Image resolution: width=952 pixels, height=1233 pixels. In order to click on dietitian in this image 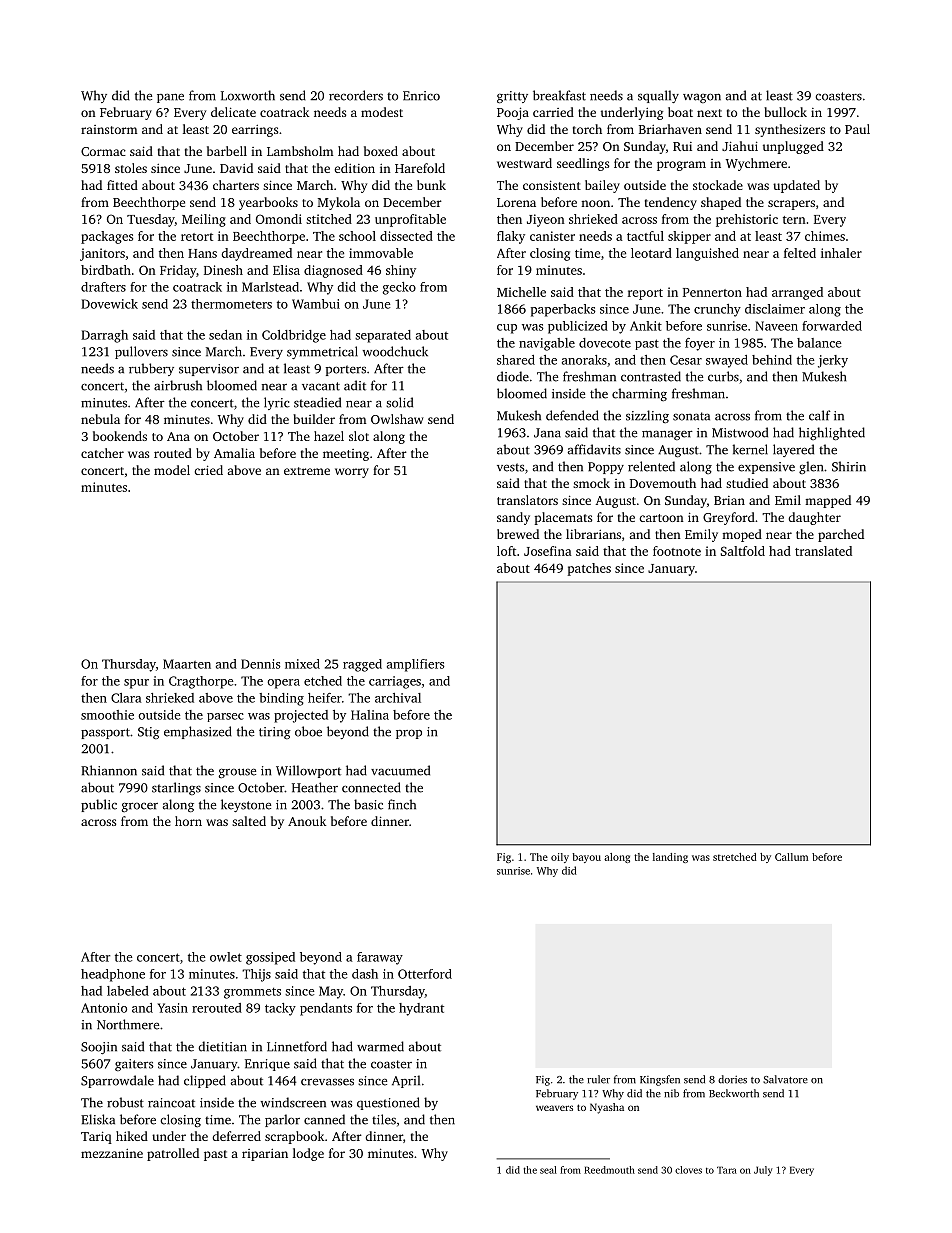, I will do `click(222, 1046)`.
